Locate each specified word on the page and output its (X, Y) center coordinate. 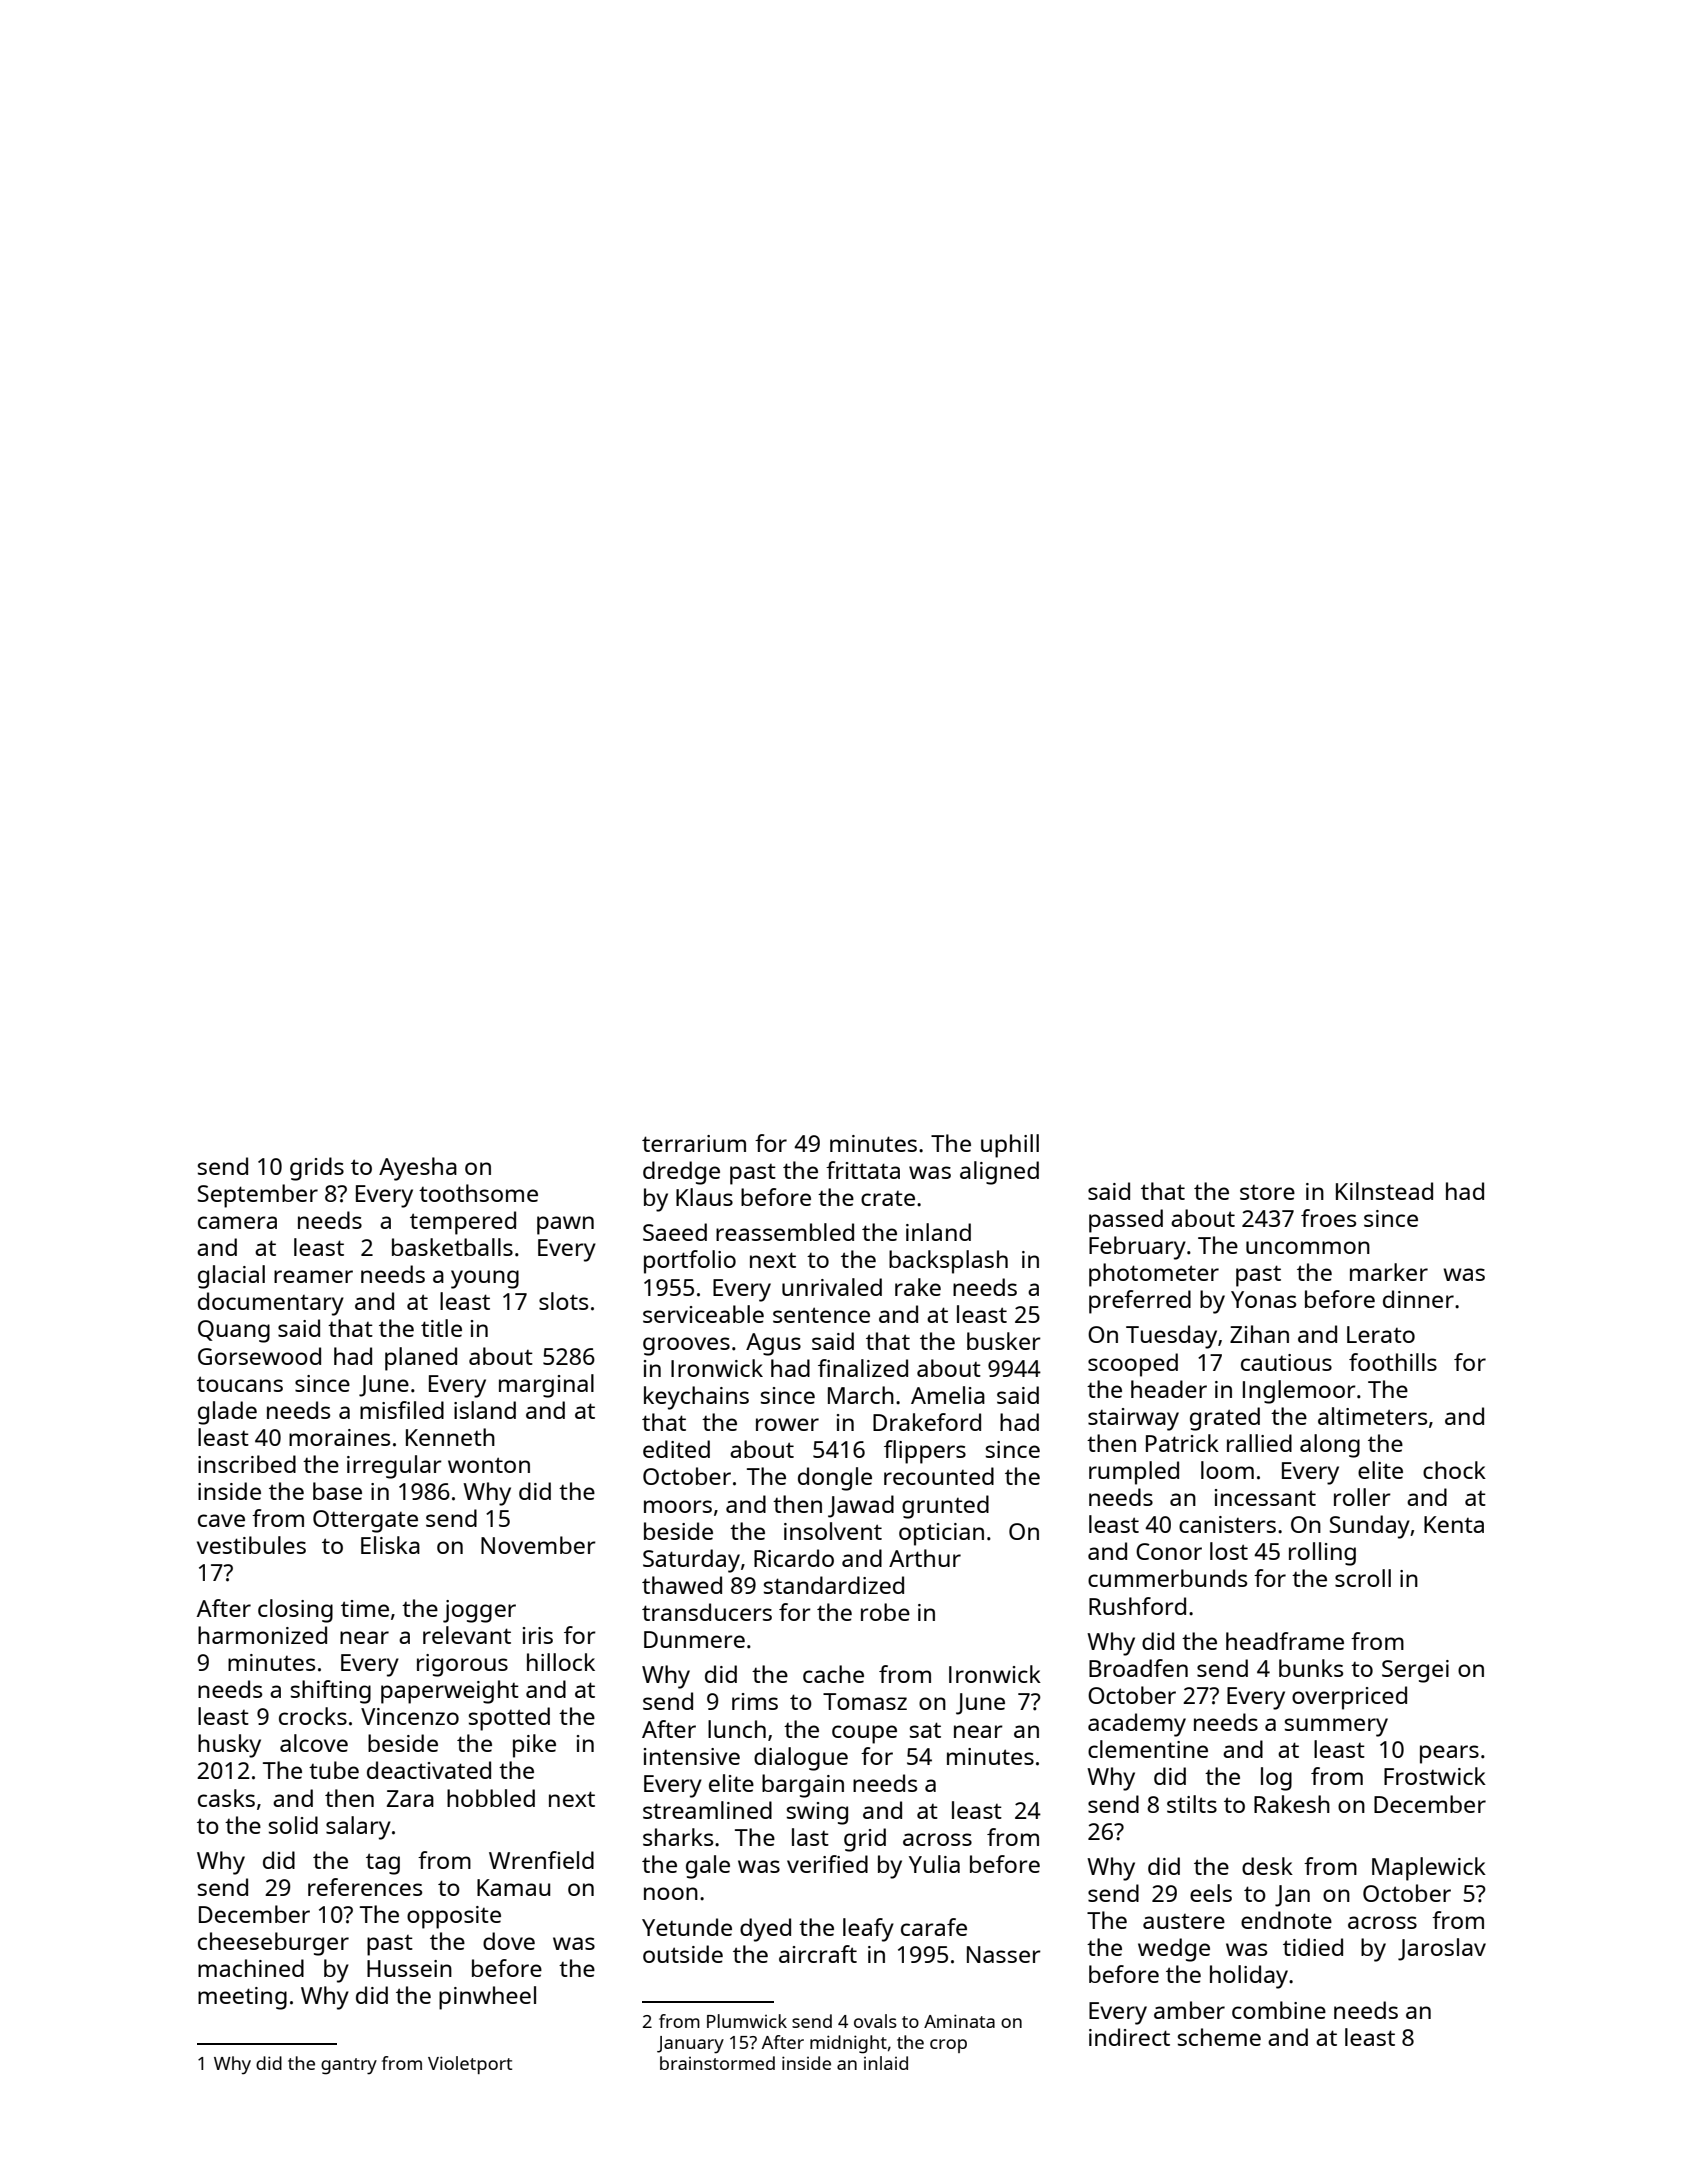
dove (509, 1941)
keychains (696, 1398)
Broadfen (1138, 1668)
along (1330, 1446)
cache (833, 1674)
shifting (331, 1692)
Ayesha (418, 1169)
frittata (863, 1170)
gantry (349, 2066)
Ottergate (365, 1521)
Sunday (1370, 1527)
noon (671, 1893)
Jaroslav (1442, 1949)
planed (421, 1359)
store (1267, 1192)
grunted (945, 1507)
